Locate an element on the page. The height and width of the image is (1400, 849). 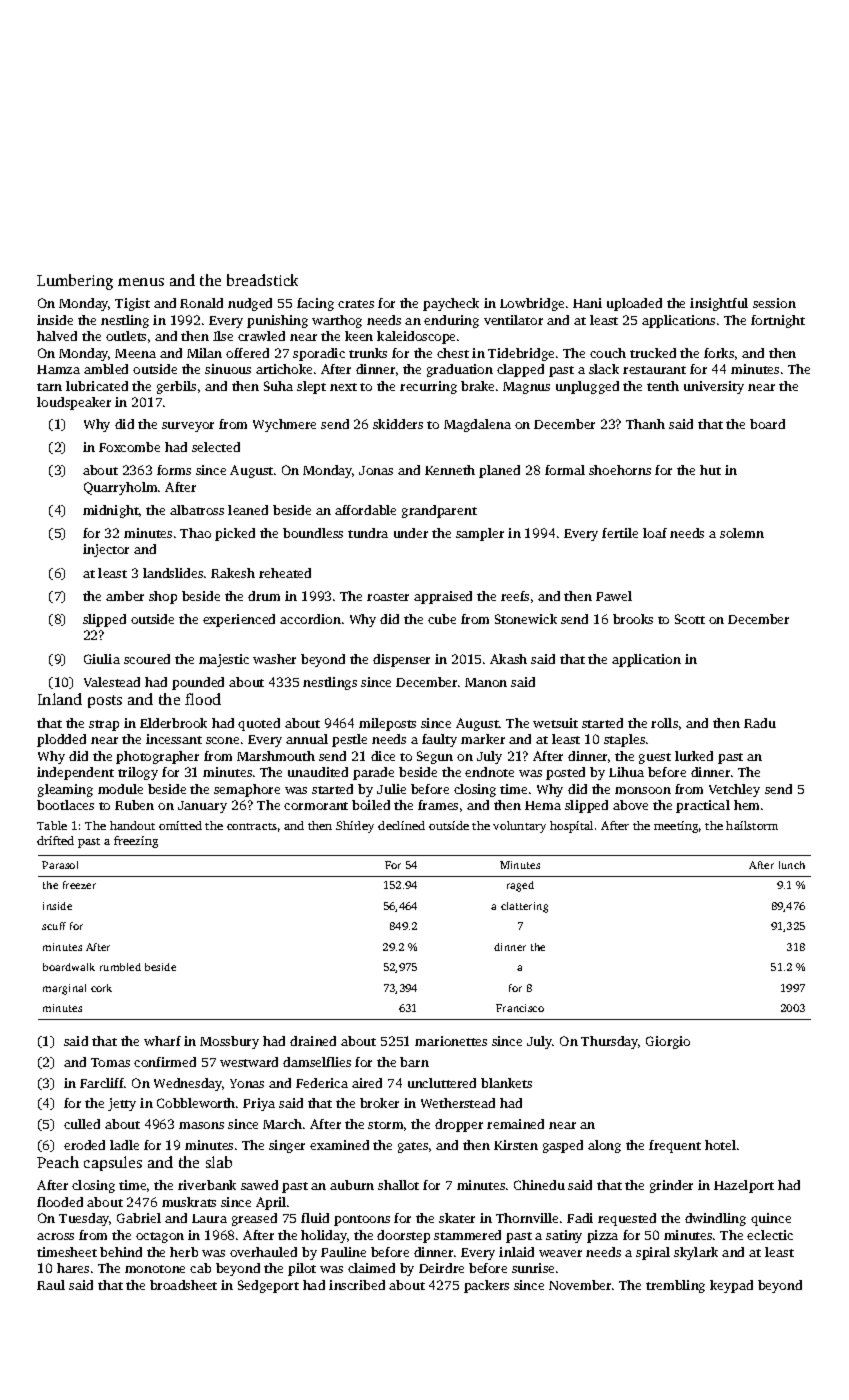
damselflies is located at coordinates (317, 1062).
